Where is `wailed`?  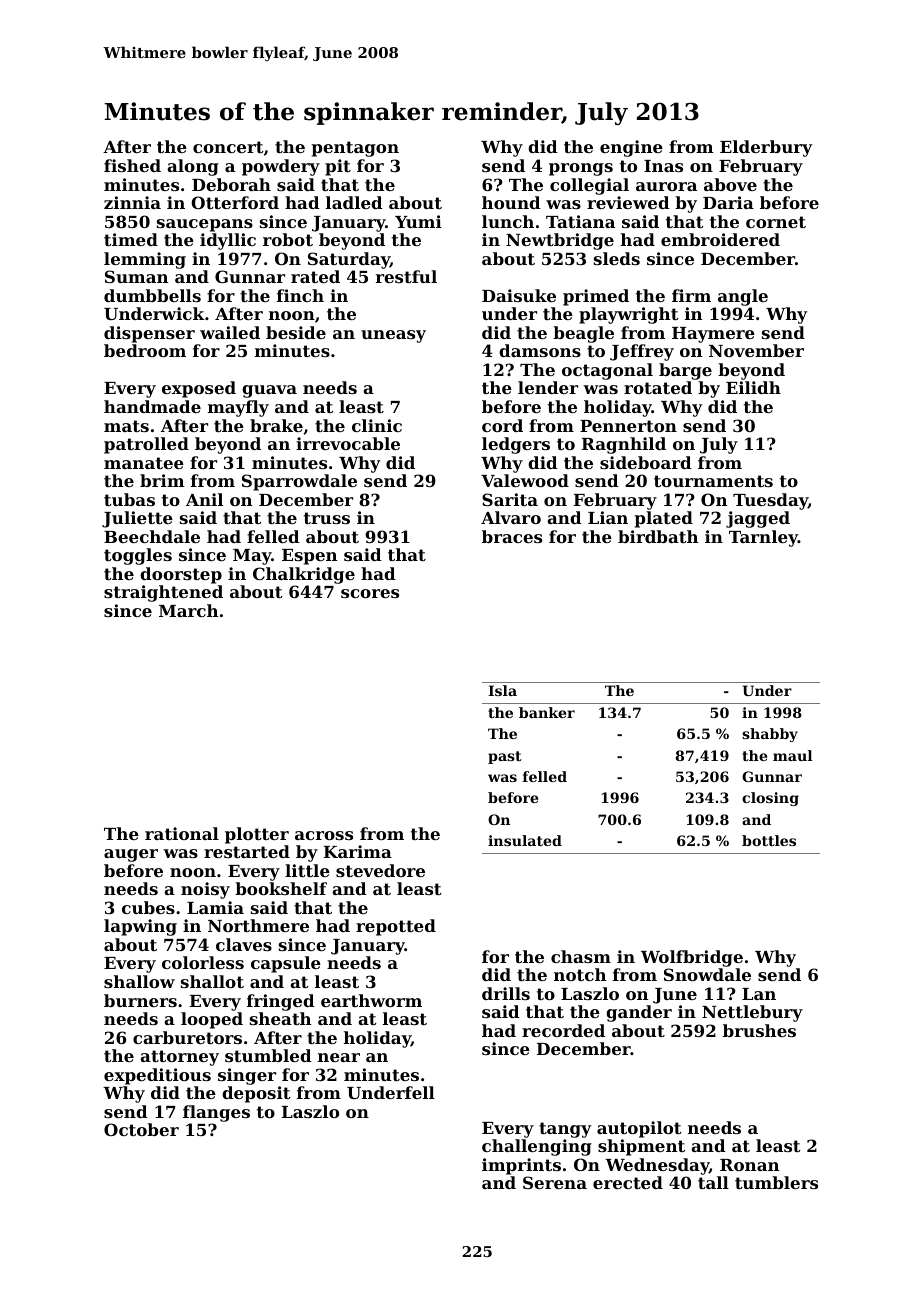
wailed is located at coordinates (230, 332).
